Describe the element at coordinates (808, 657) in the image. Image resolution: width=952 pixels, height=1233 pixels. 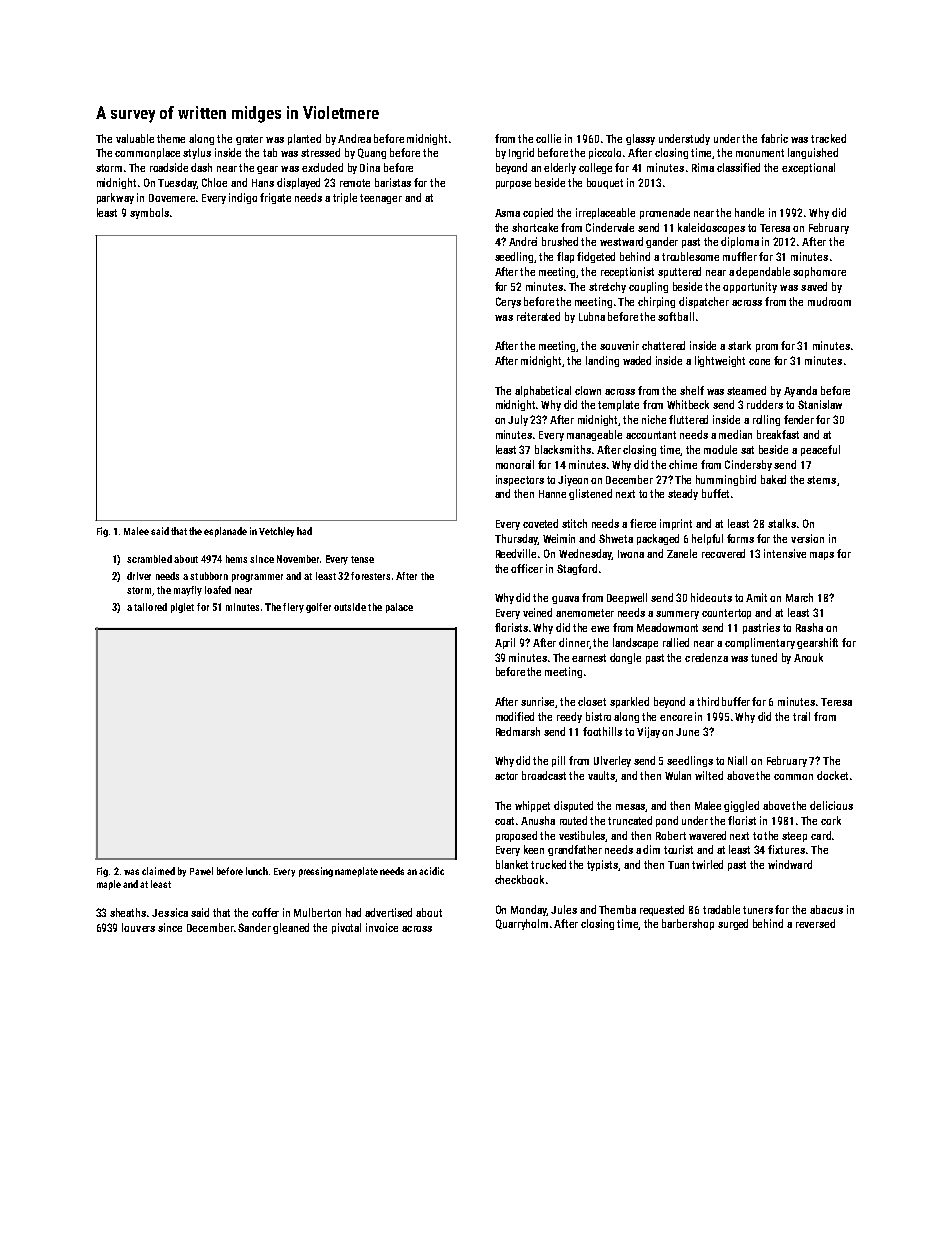
I see `Anouk` at that location.
